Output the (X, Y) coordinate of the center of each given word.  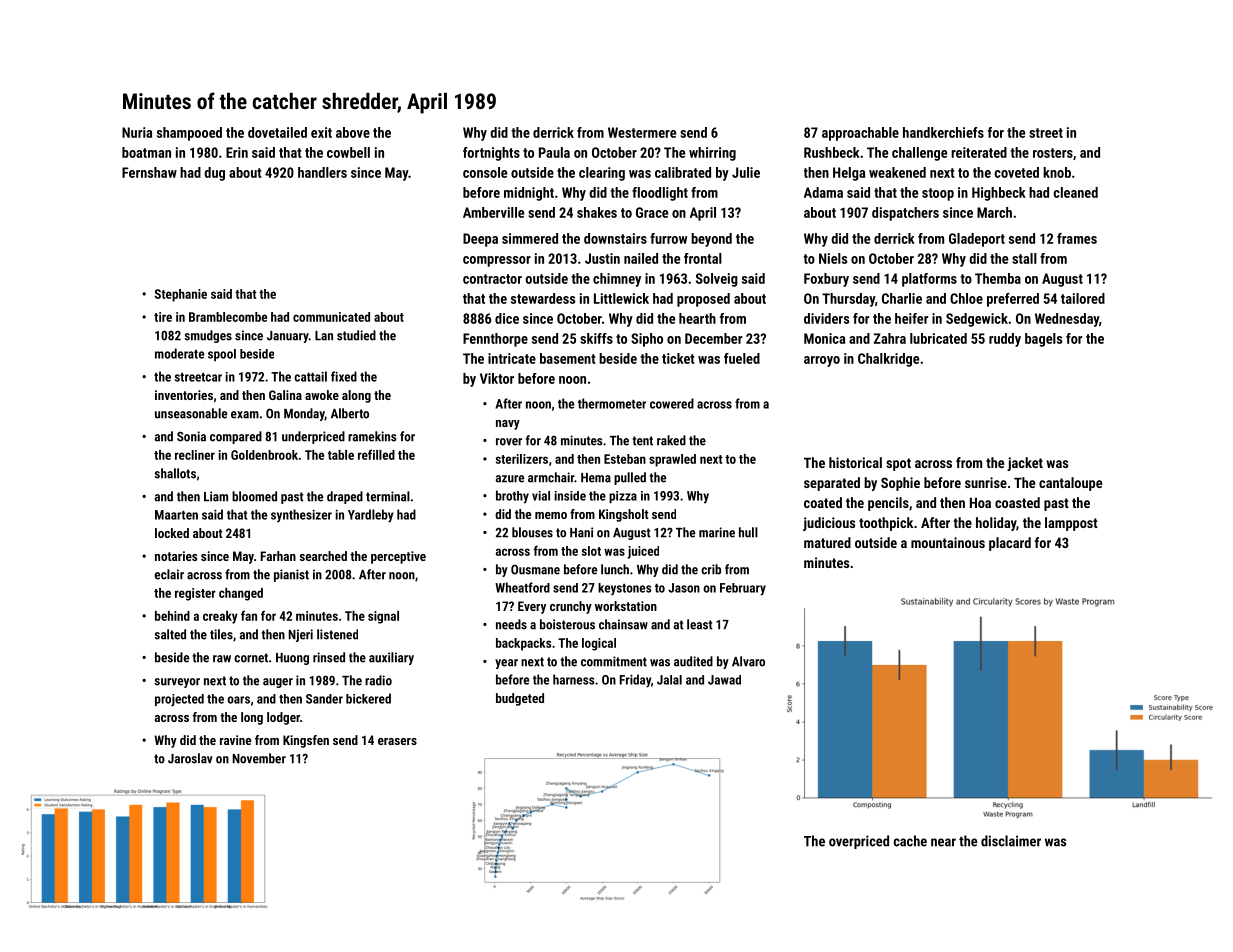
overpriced (859, 842)
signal (383, 617)
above (353, 132)
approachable (860, 134)
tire (163, 317)
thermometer (612, 403)
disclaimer (1011, 841)
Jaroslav (190, 758)
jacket (1025, 464)
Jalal (669, 680)
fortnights (491, 154)
